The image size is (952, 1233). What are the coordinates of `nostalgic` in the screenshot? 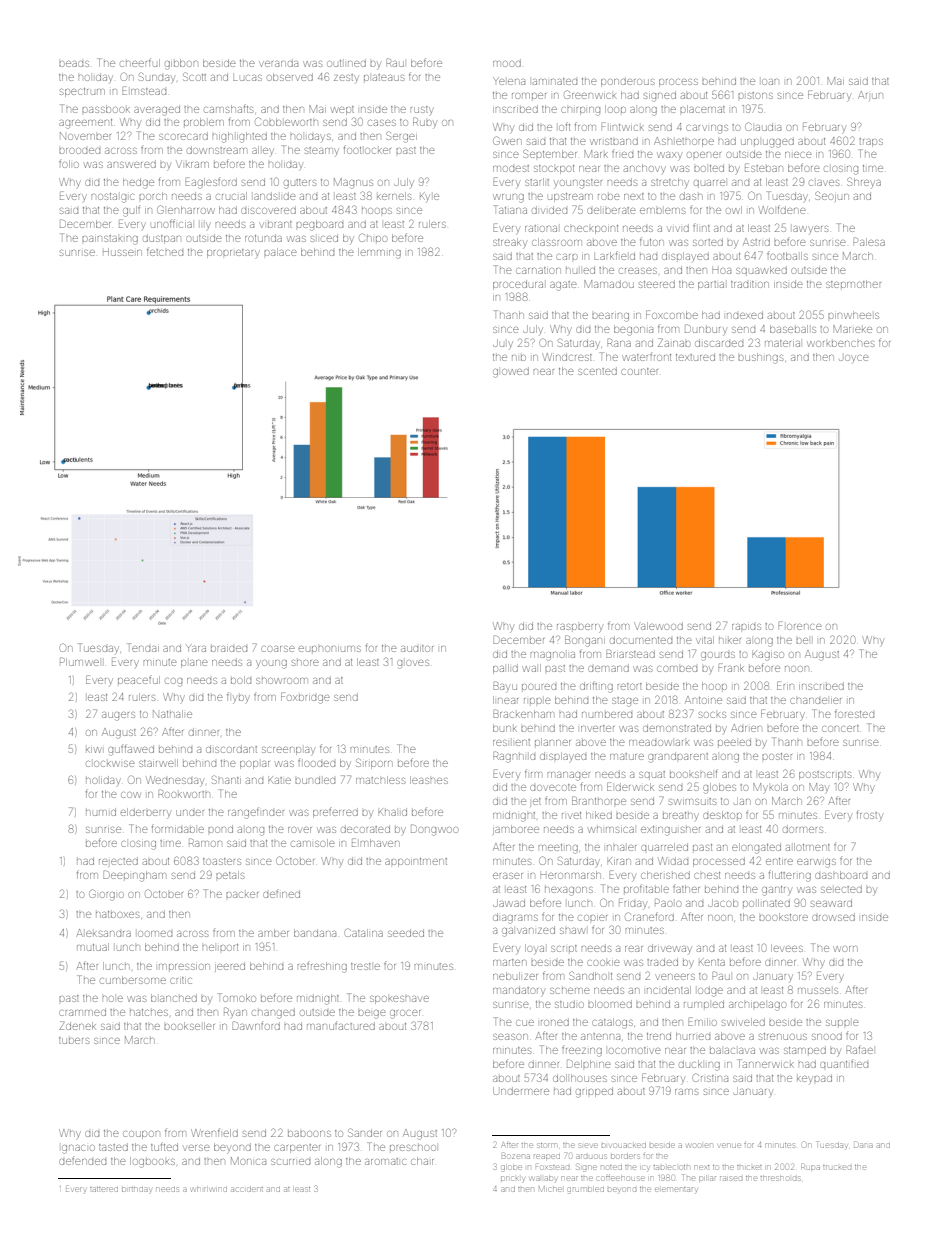 It's located at (113, 198).
